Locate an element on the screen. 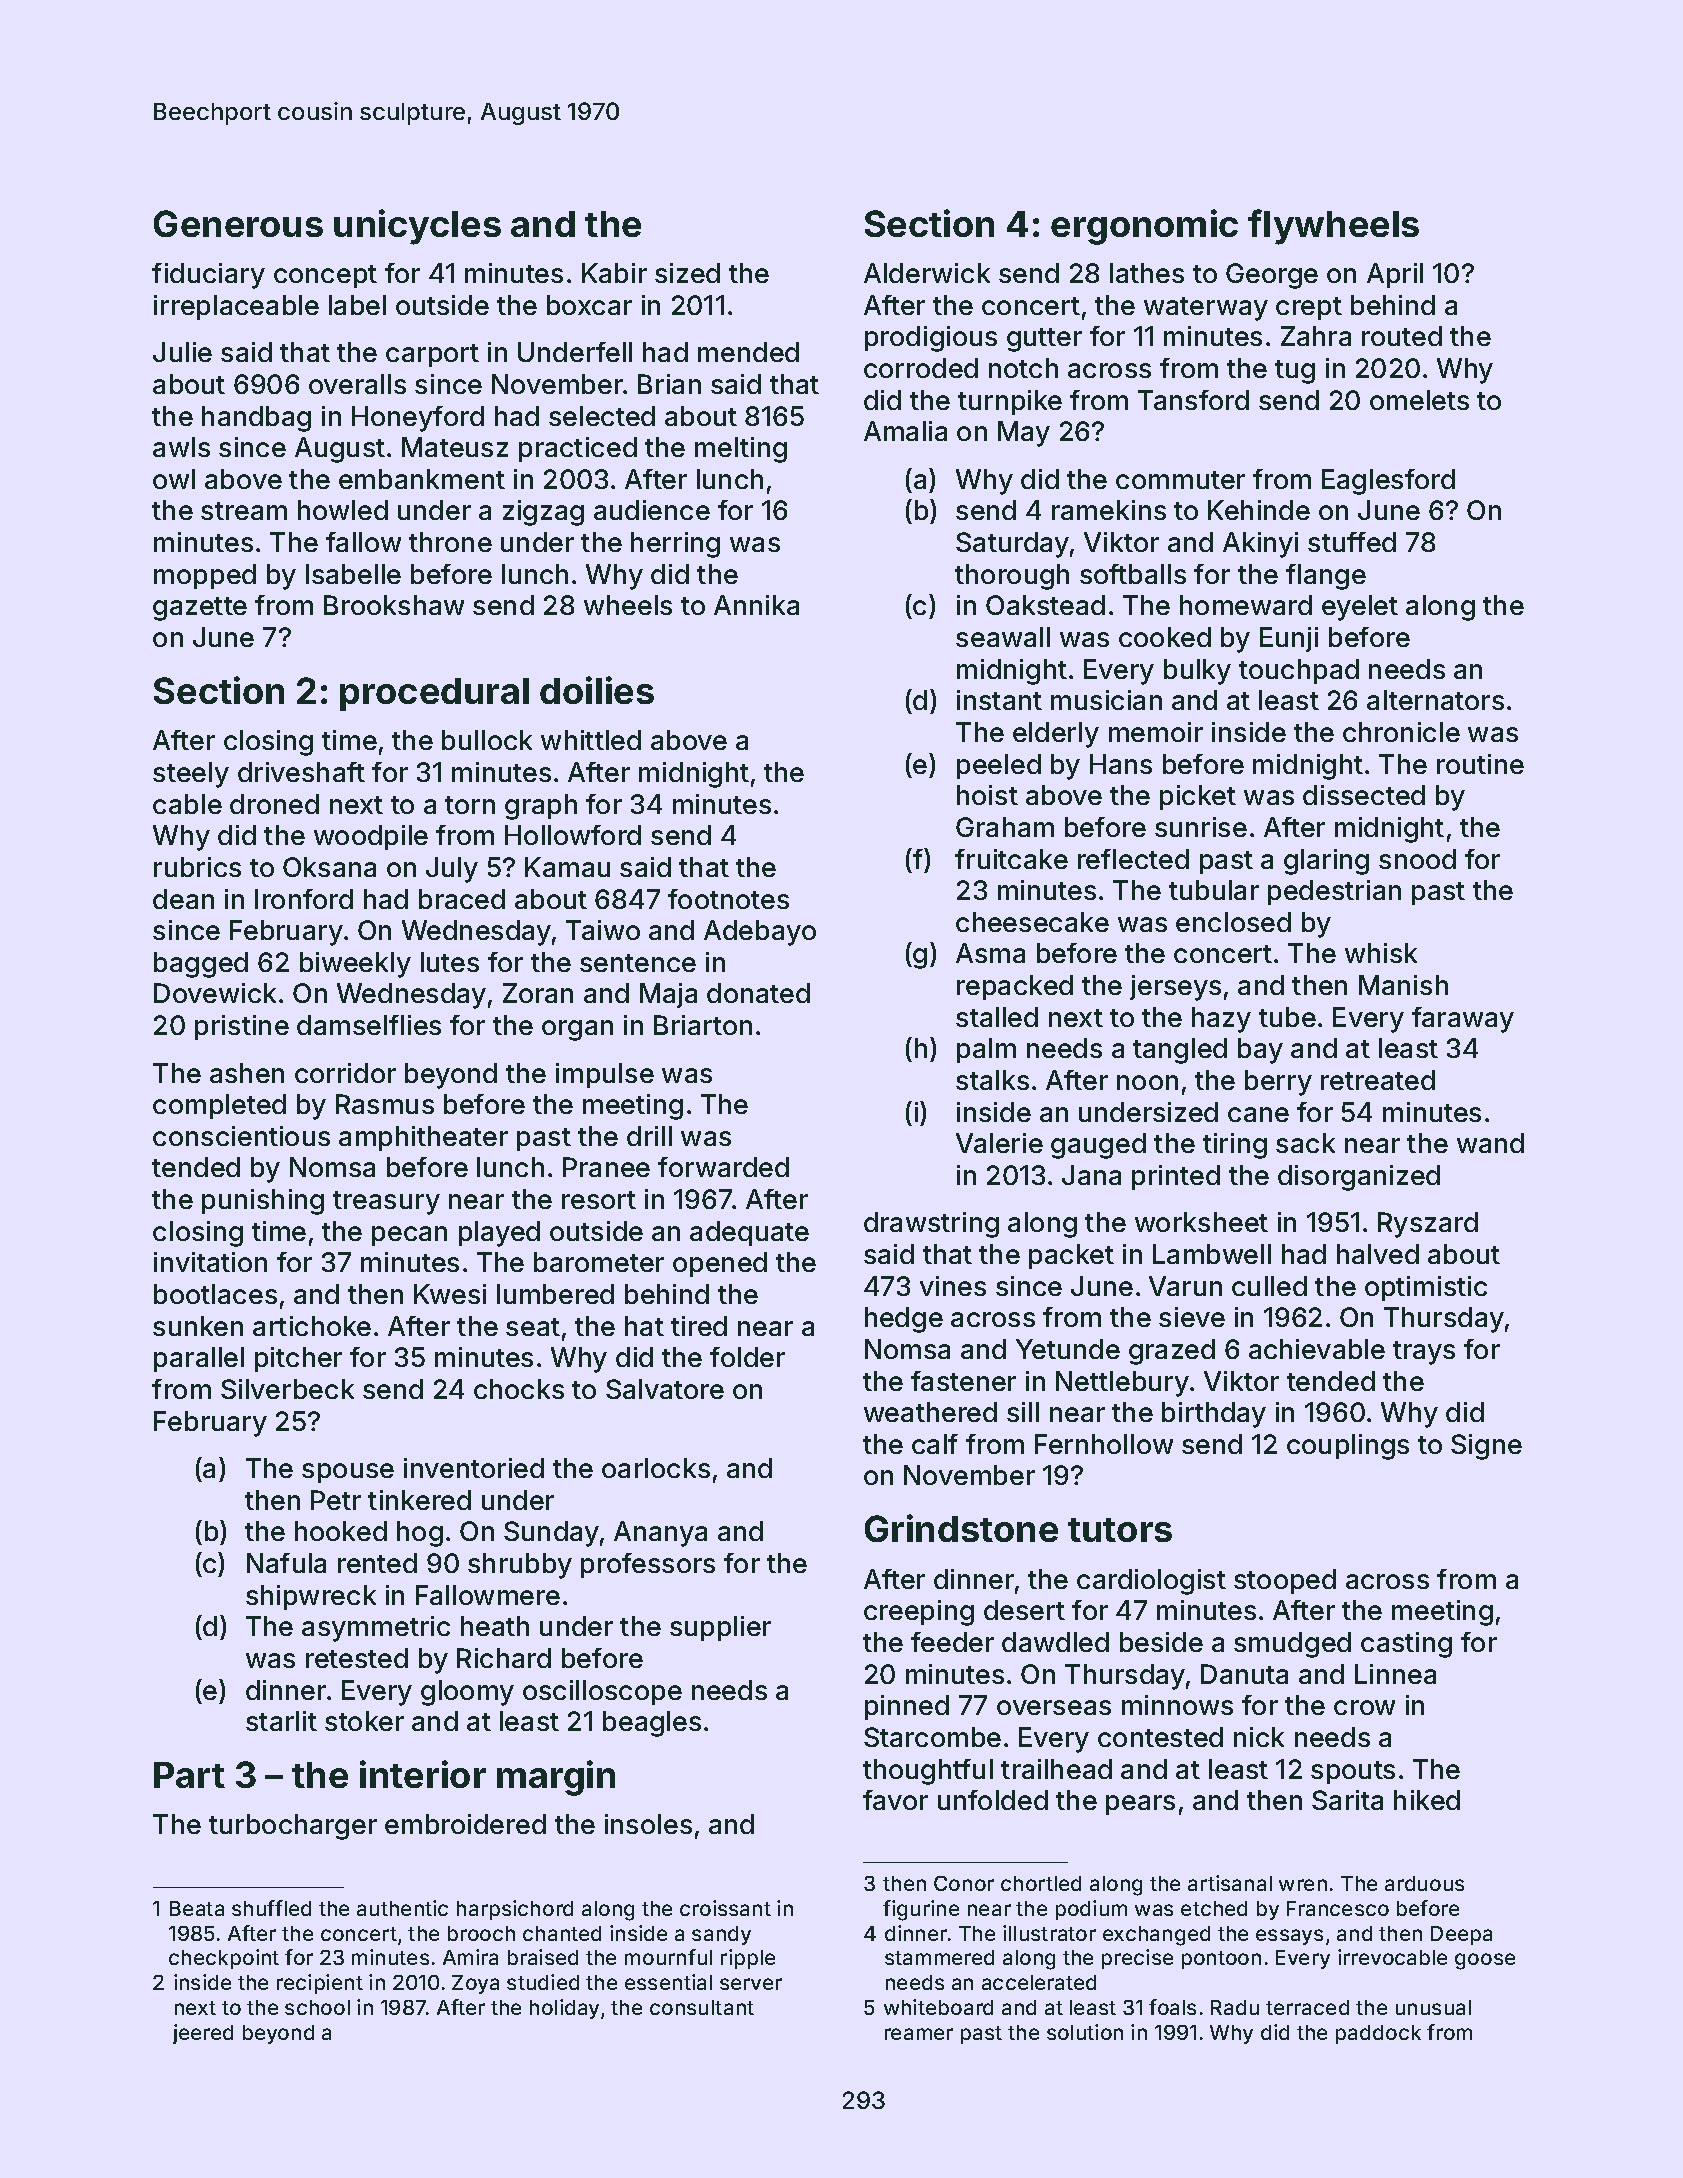 This screenshot has height=2178, width=1683. completed is located at coordinates (219, 1106).
